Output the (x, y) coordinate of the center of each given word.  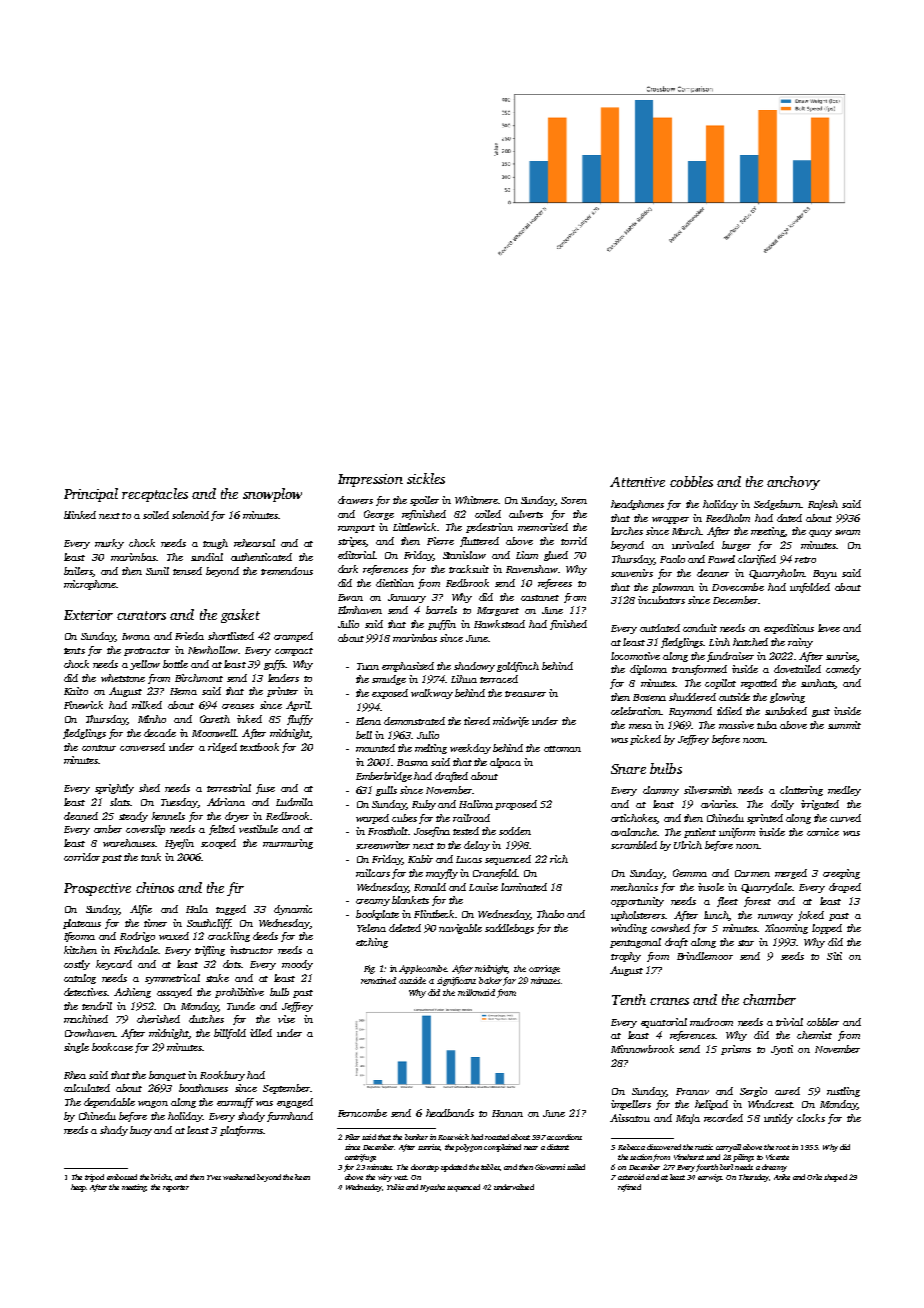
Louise (483, 887)
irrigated (820, 805)
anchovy (793, 483)
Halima (476, 804)
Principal (91, 495)
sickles (426, 478)
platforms (241, 1131)
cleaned (81, 816)
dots (232, 964)
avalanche (634, 832)
